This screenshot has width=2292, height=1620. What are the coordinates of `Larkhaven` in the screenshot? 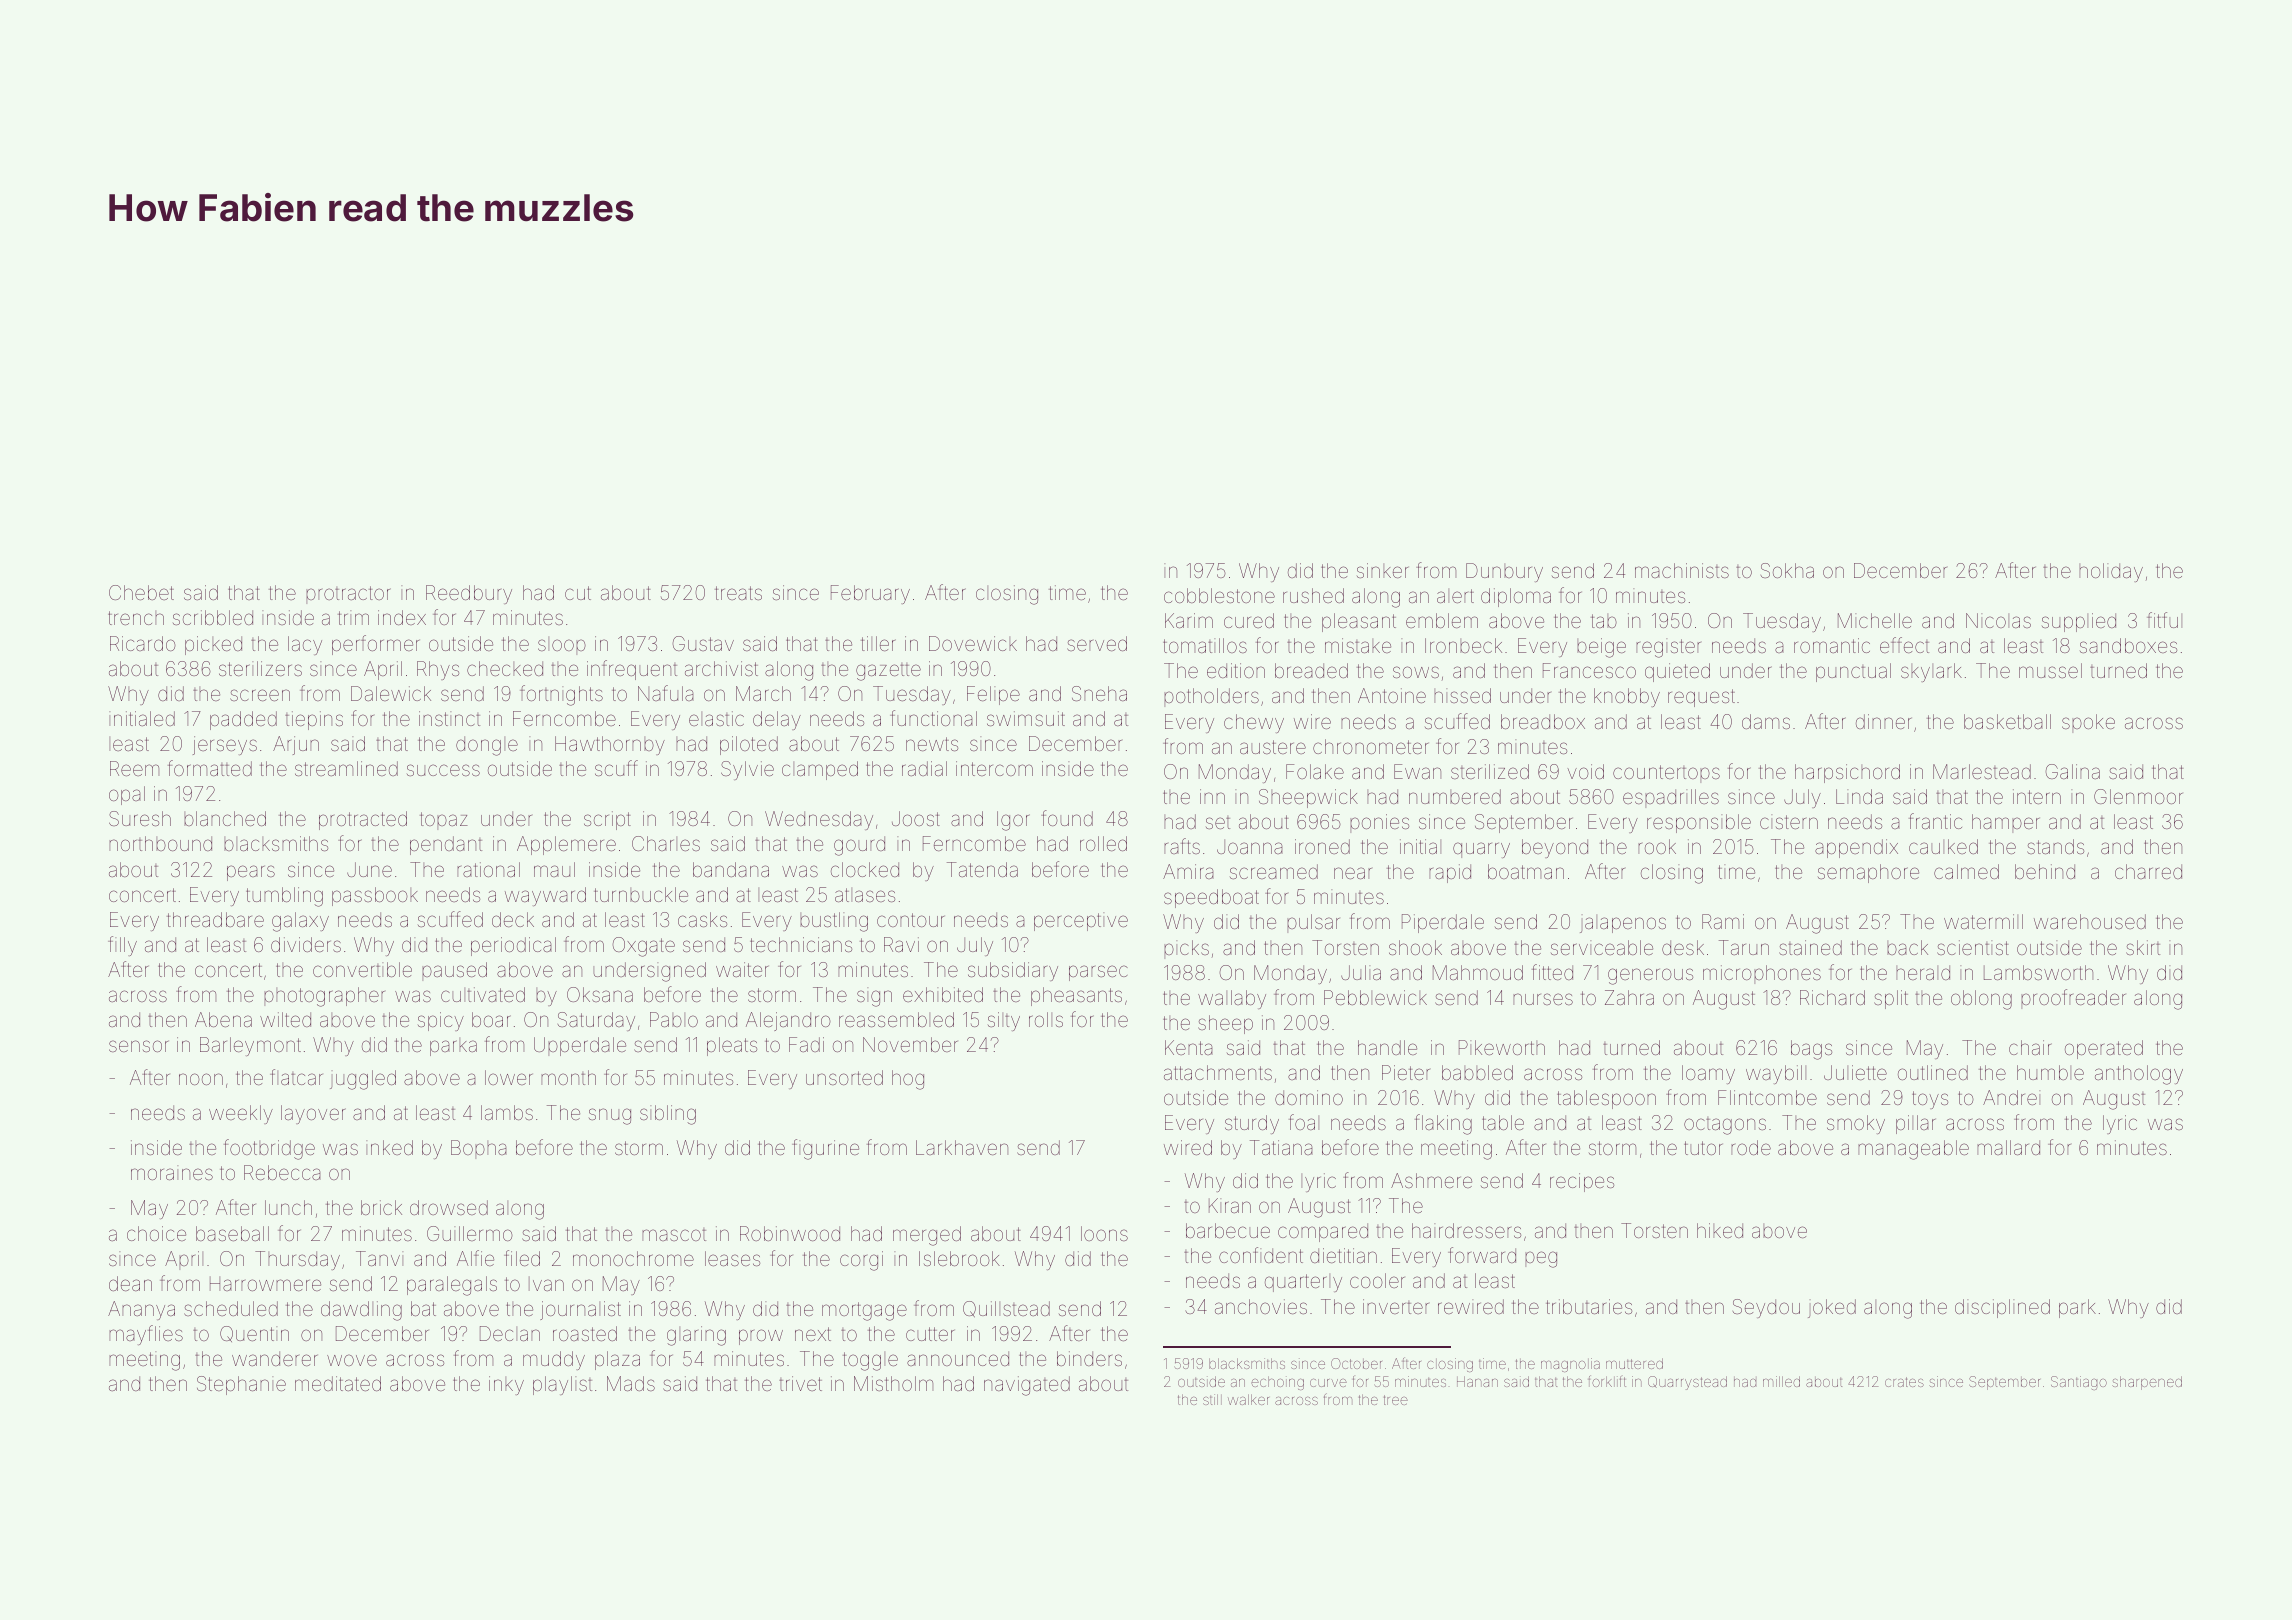 It's located at (962, 1147).
